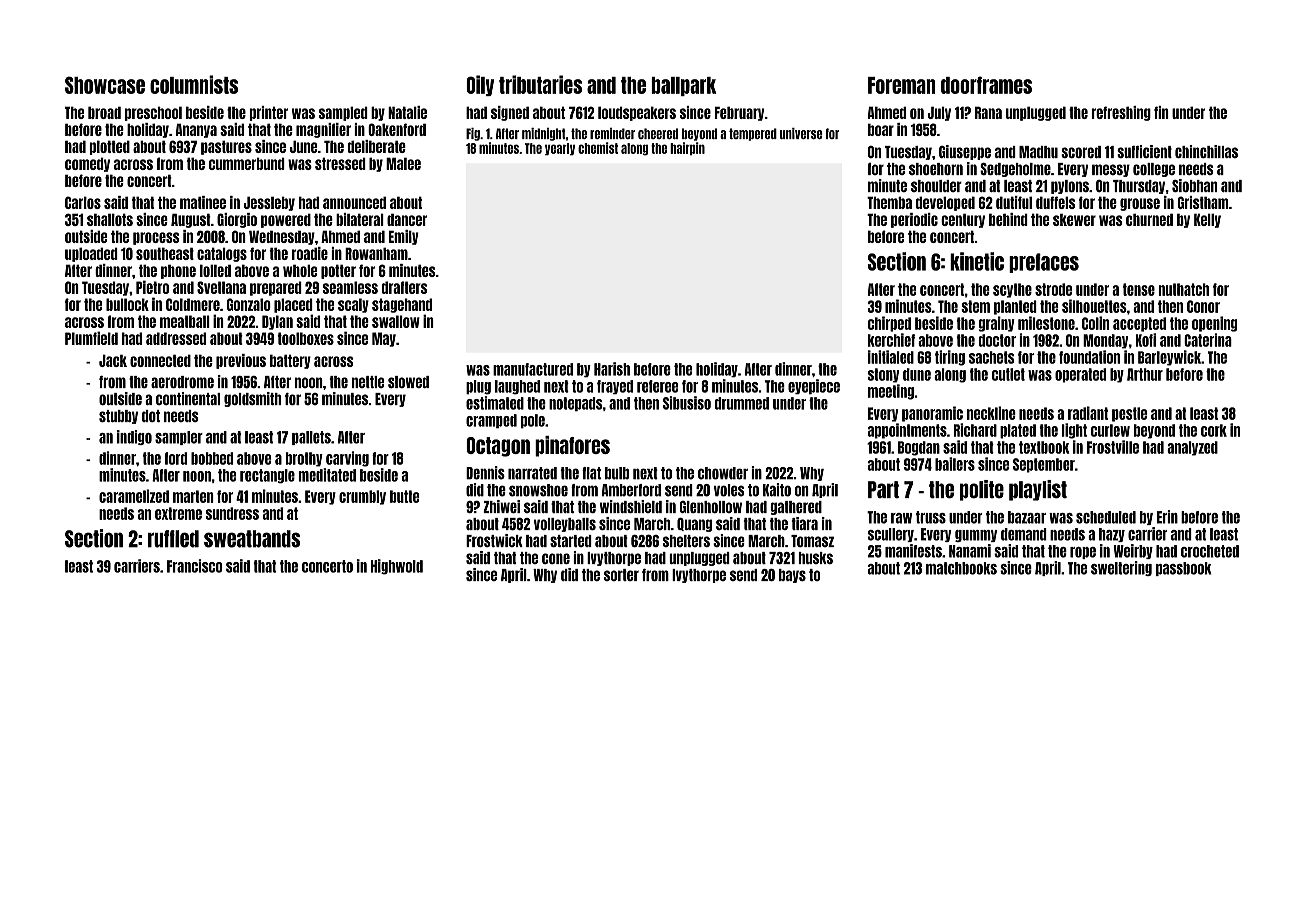 This image has height=924, width=1308. I want to click on pestle, so click(1129, 414).
